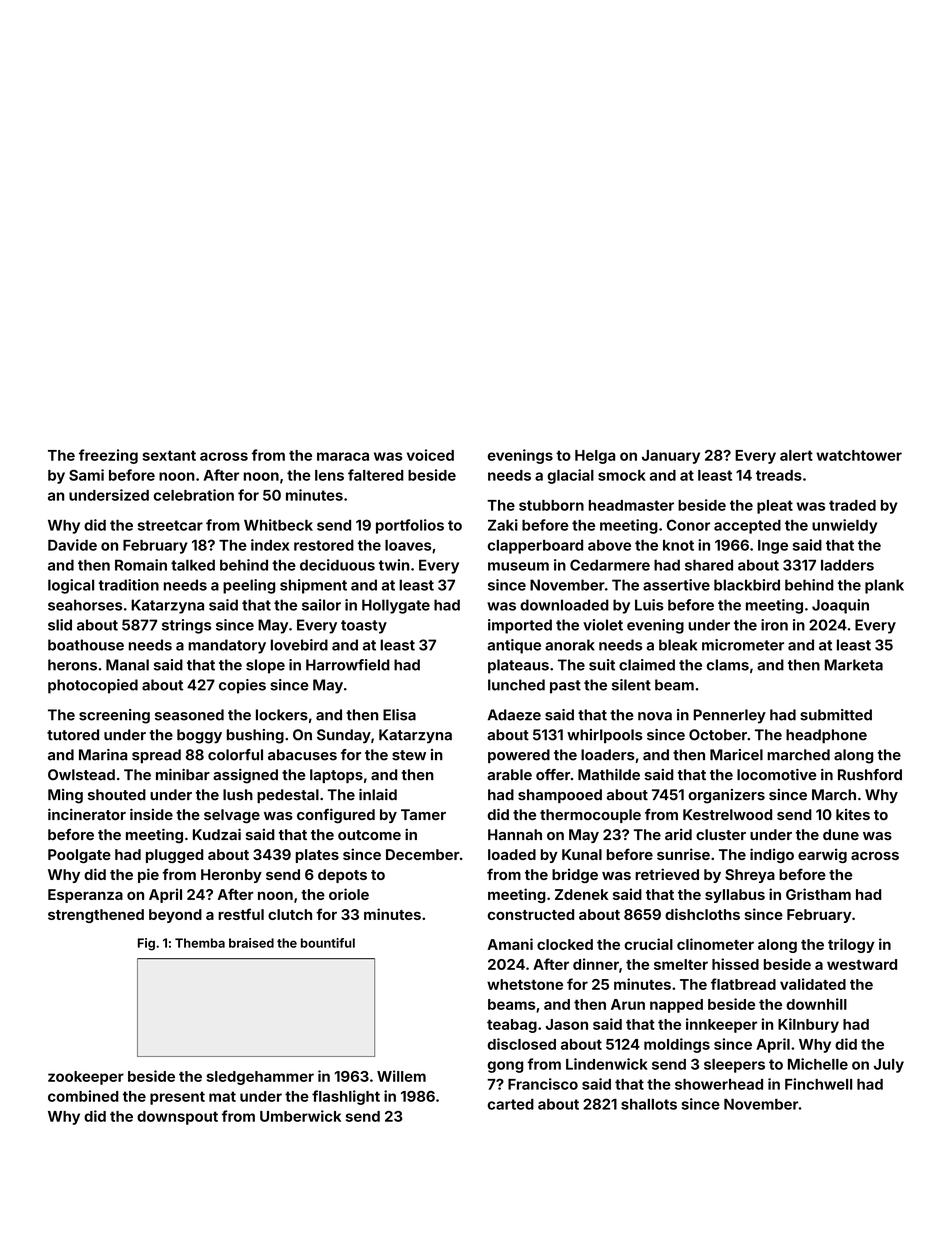 Image resolution: width=952 pixels, height=1233 pixels. I want to click on voiced, so click(430, 455).
